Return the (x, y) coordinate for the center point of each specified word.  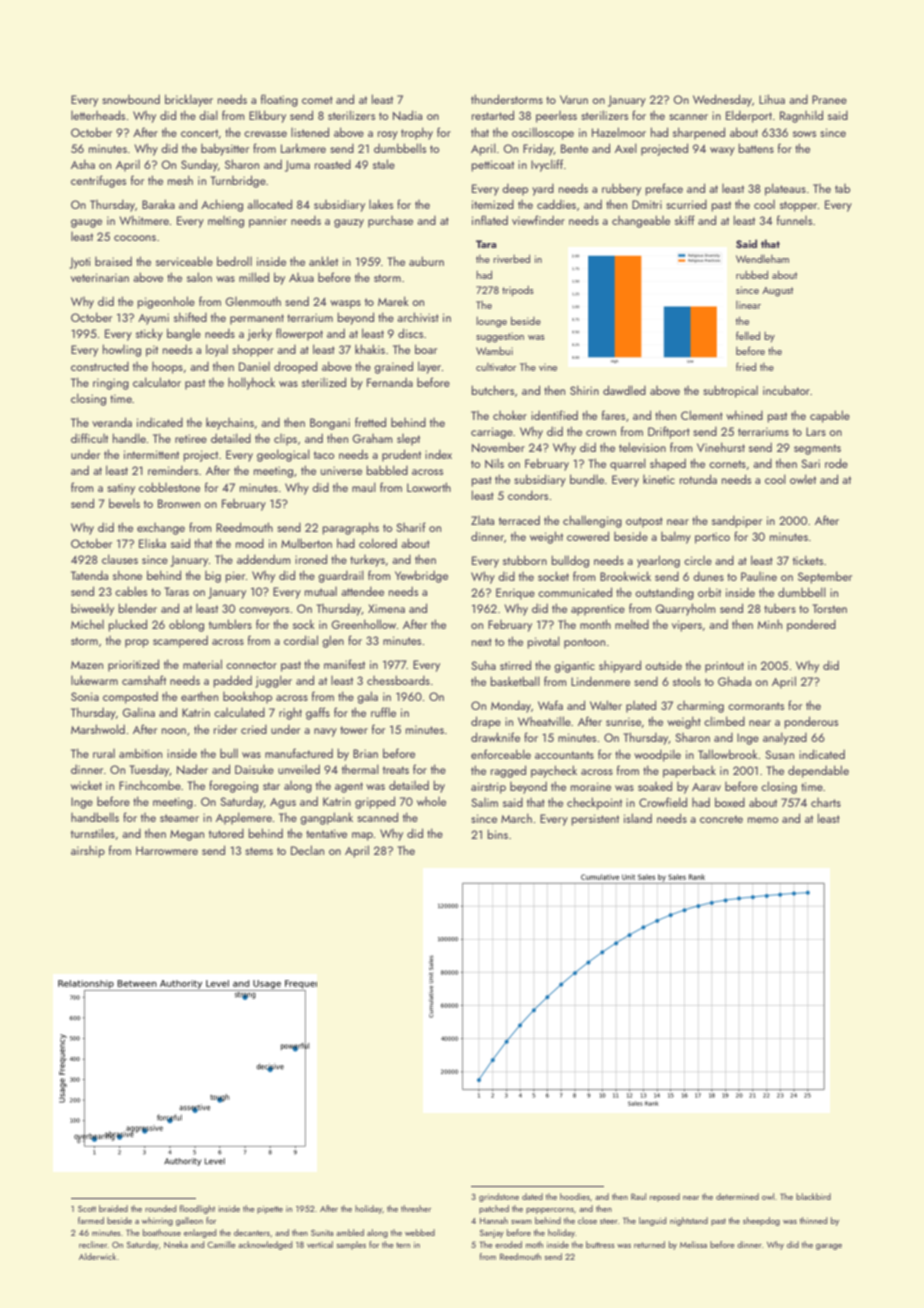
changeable (641, 221)
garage (829, 1247)
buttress (600, 1244)
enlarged (200, 1233)
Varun (574, 99)
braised (113, 261)
